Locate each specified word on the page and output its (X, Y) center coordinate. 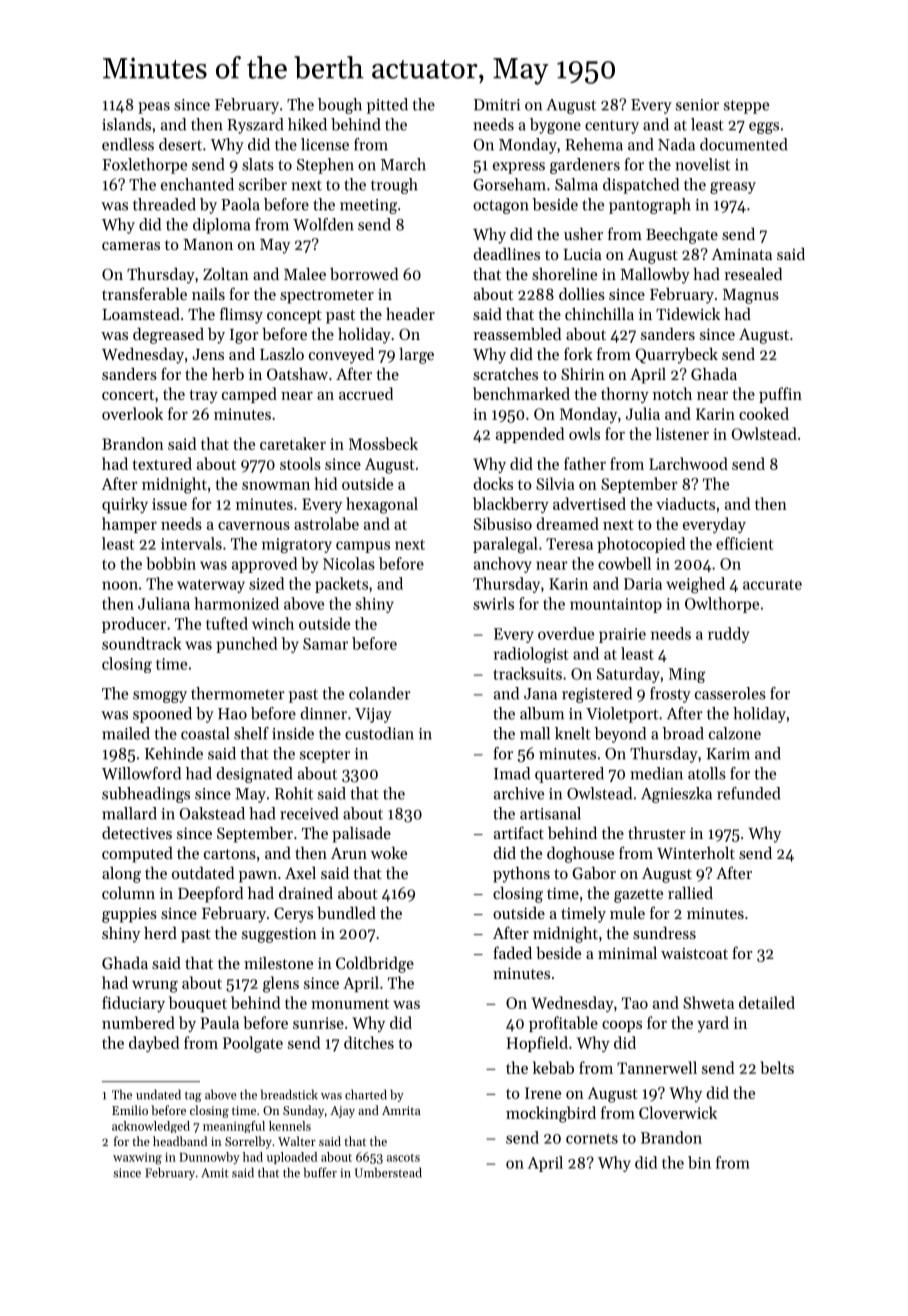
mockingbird (551, 1114)
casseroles (730, 693)
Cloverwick (678, 1112)
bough (340, 106)
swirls (493, 603)
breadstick (289, 1094)
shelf (251, 733)
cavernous (254, 526)
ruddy (728, 635)
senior (697, 105)
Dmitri (497, 105)
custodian (379, 733)
